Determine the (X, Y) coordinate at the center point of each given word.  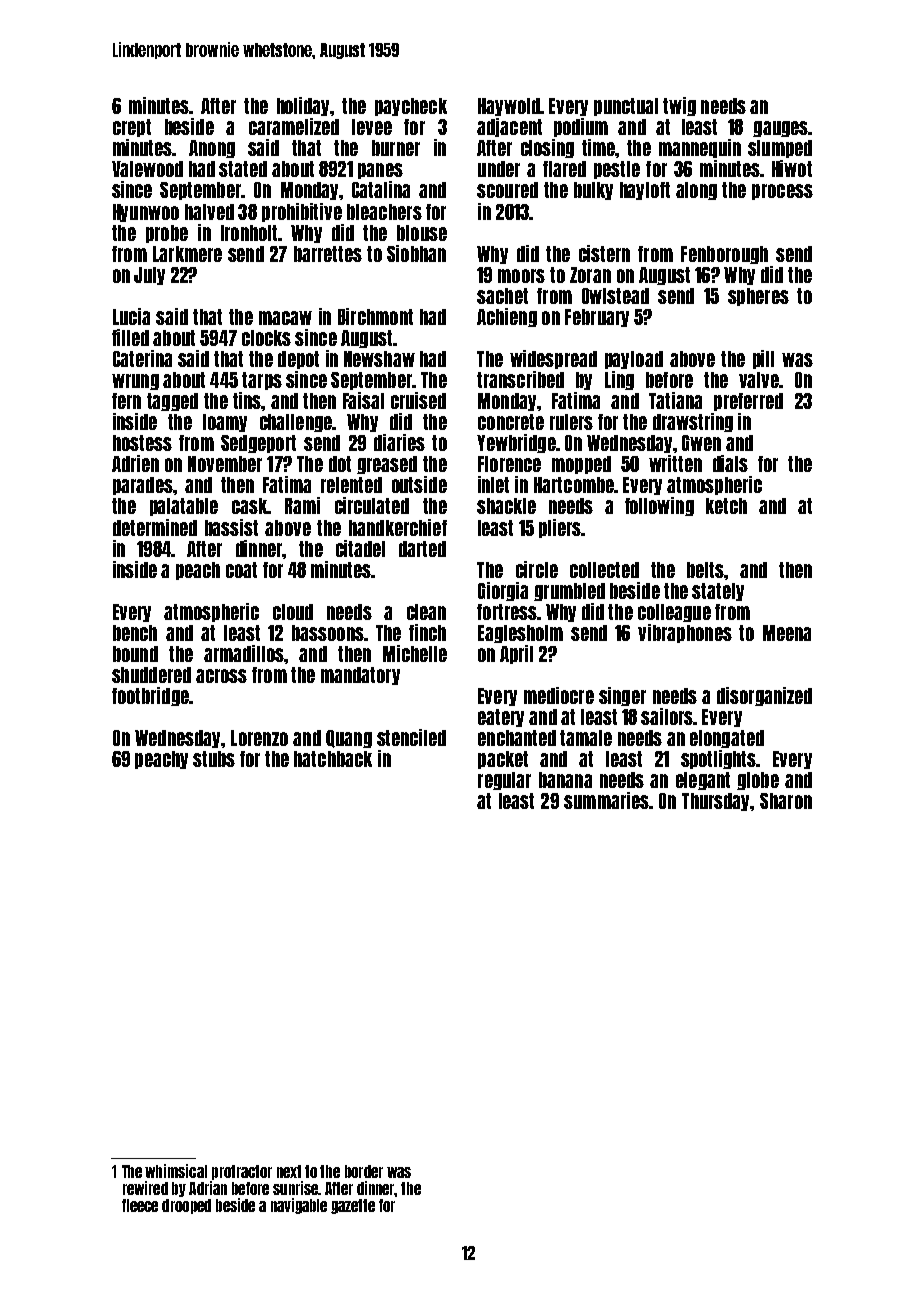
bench (135, 633)
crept (132, 128)
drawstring (693, 422)
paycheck (411, 107)
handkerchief (398, 527)
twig (679, 106)
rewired (145, 1188)
